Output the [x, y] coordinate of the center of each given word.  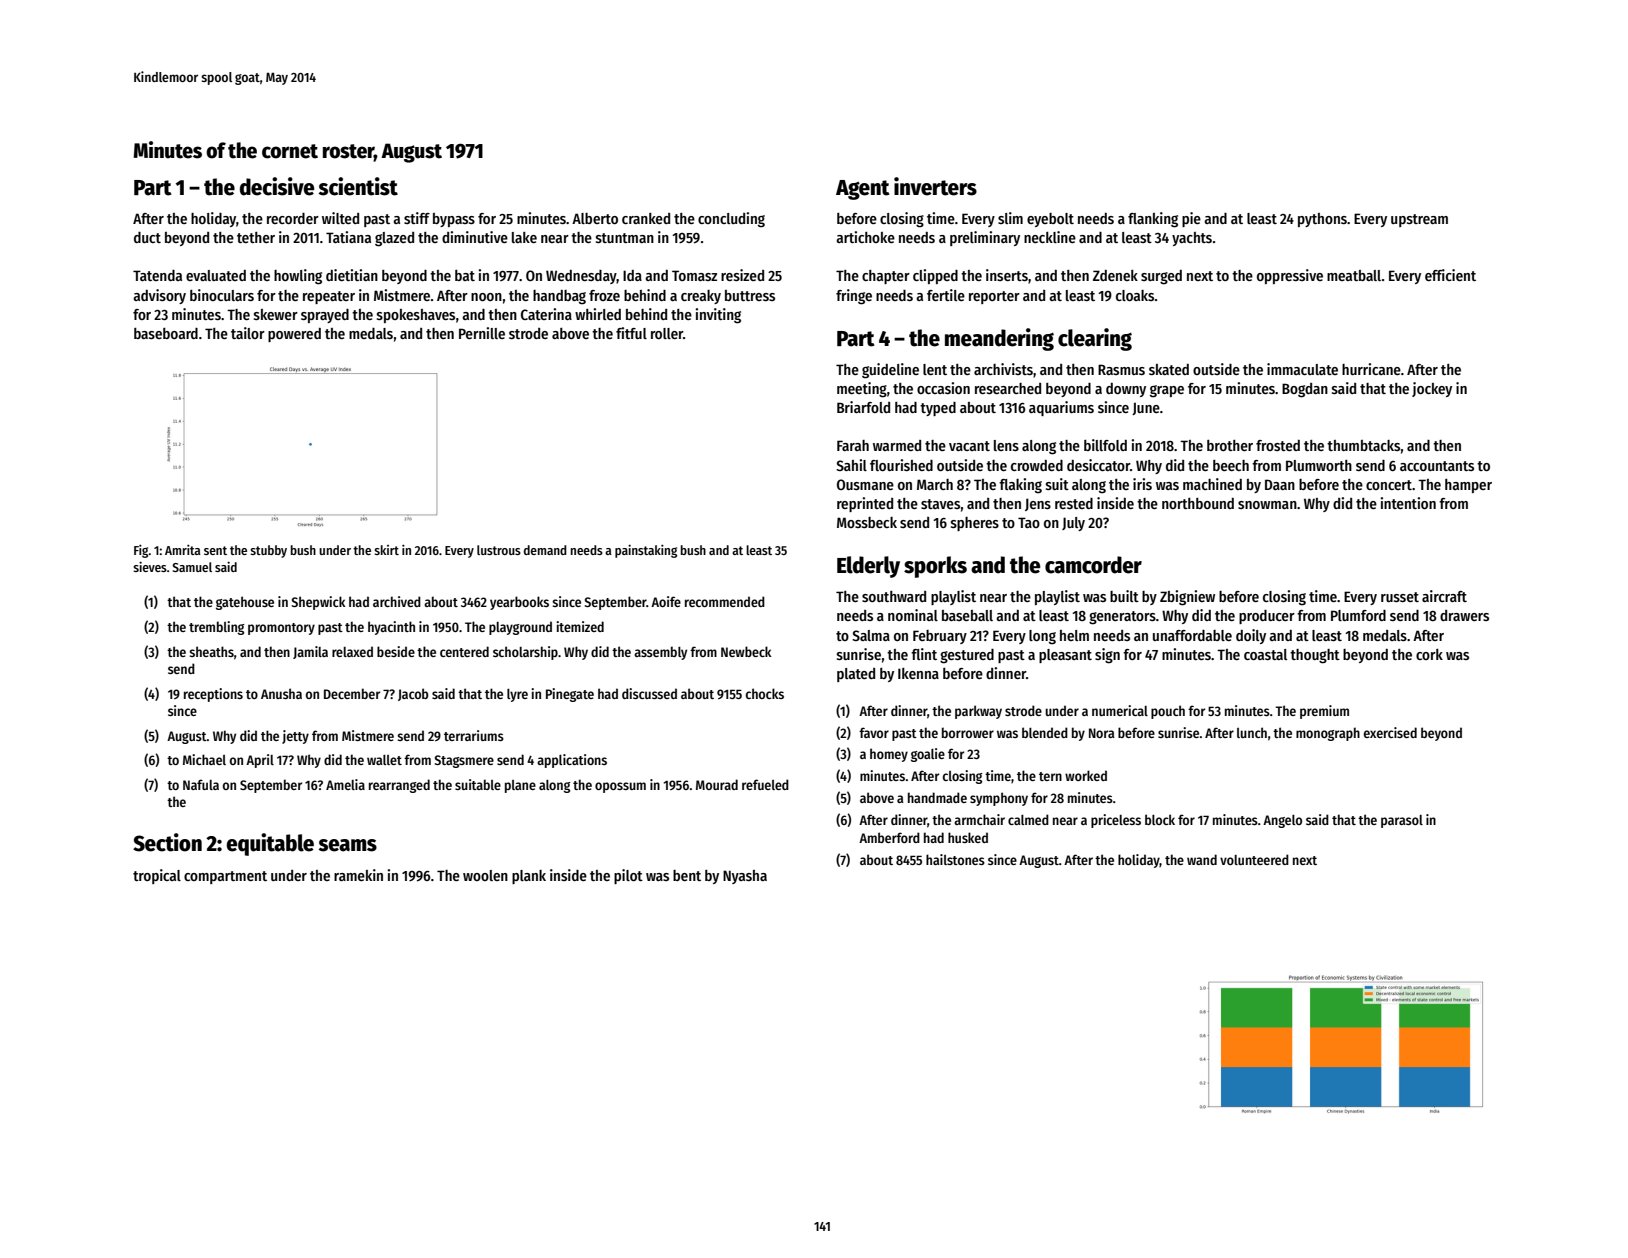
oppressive [1290, 276]
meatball [1354, 275]
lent [935, 369]
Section [167, 842]
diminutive [475, 237]
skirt [386, 550]
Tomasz [694, 275]
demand [545, 550]
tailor [248, 333]
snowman [1267, 505]
